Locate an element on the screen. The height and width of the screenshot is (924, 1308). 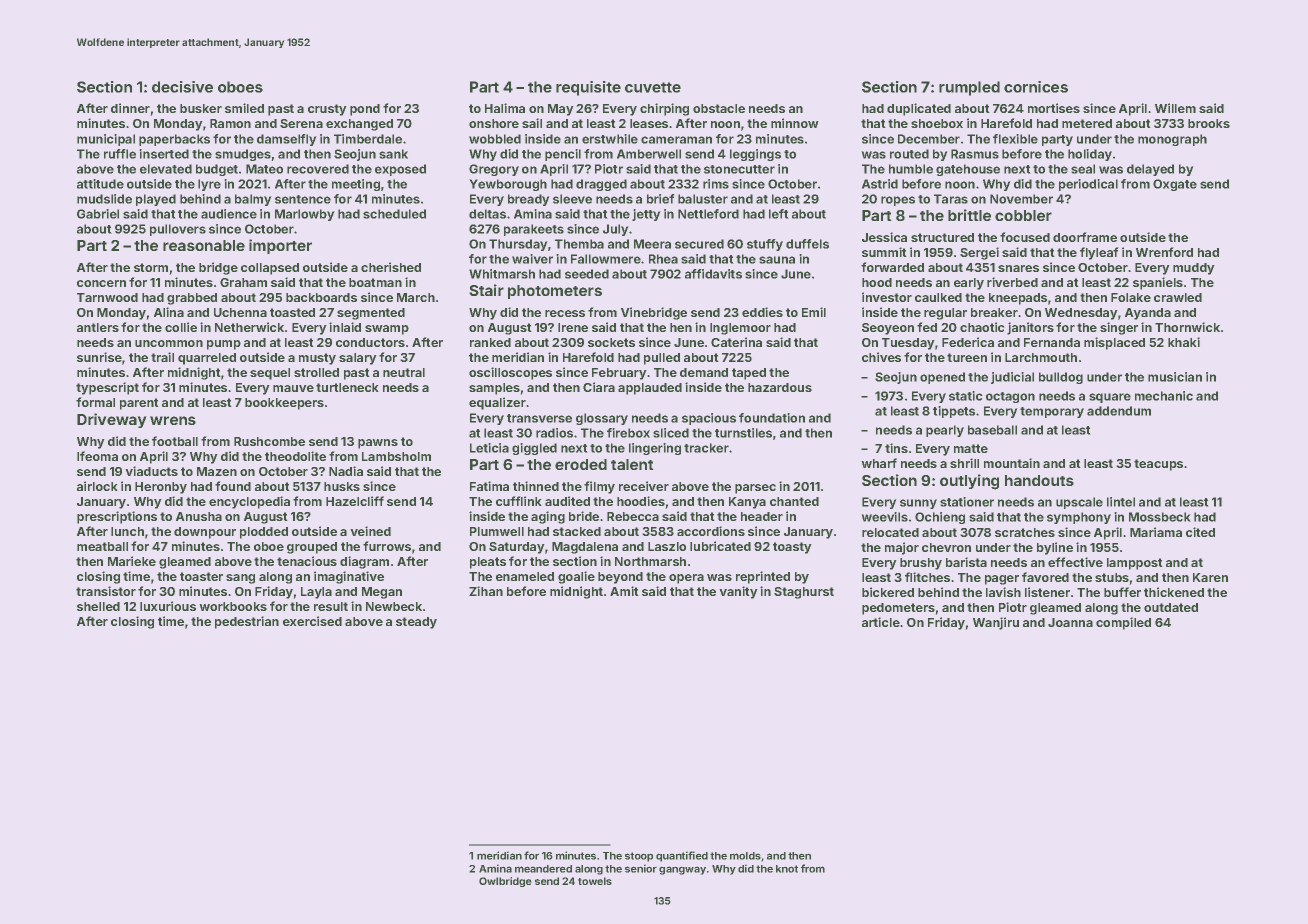
chevron is located at coordinates (946, 547).
